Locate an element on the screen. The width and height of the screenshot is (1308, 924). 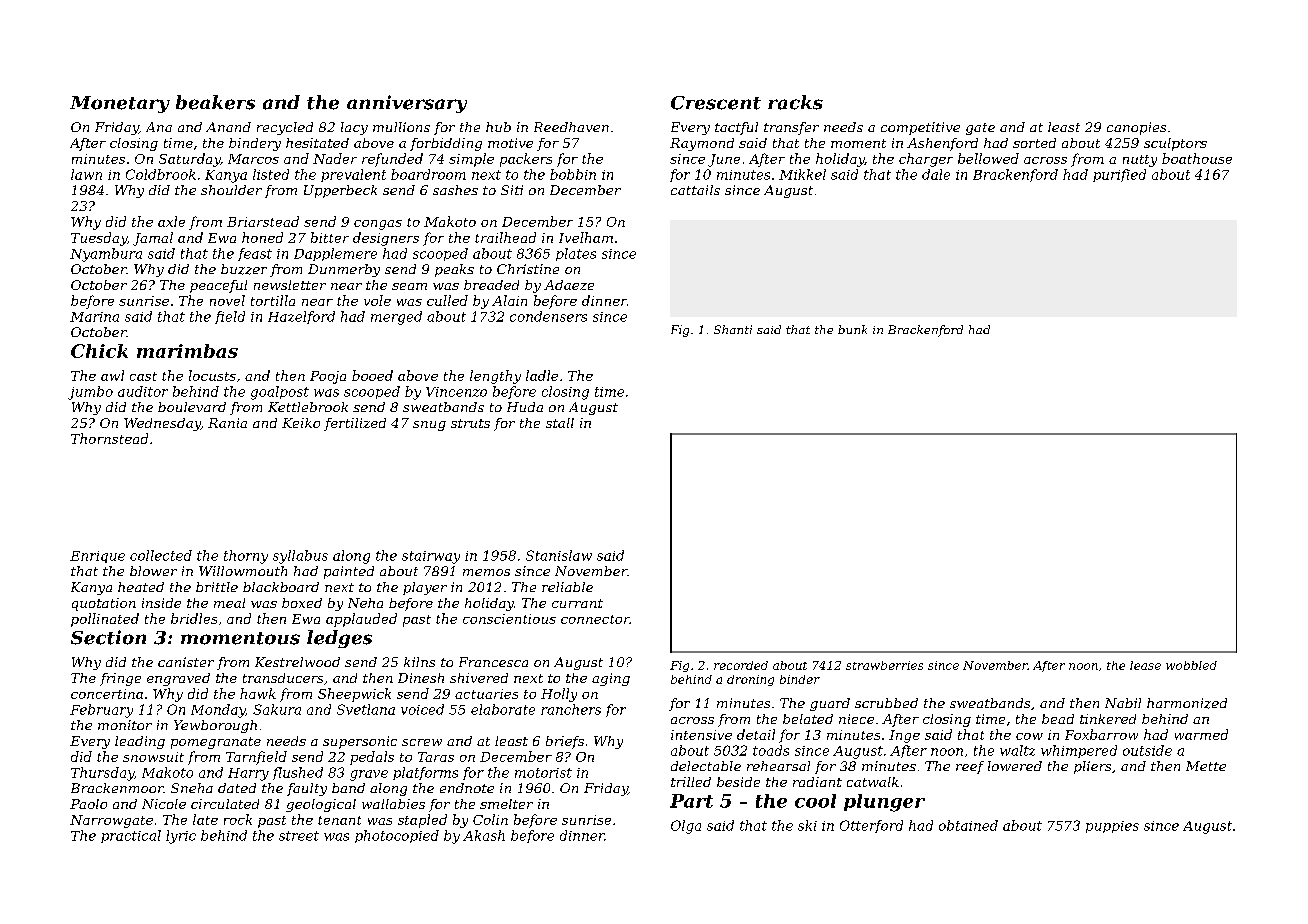
anniversary is located at coordinates (407, 104).
